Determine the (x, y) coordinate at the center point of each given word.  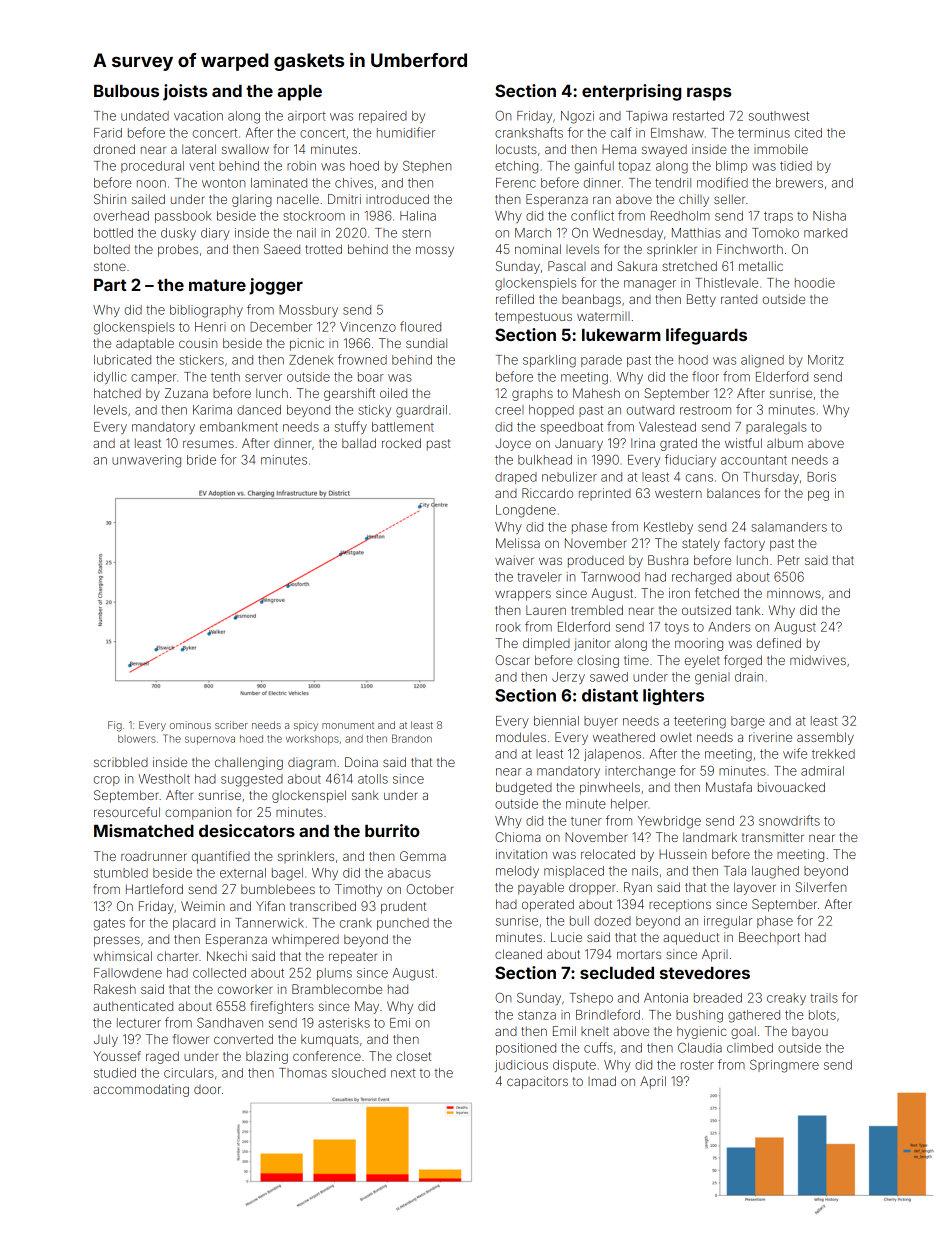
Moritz (826, 360)
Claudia (700, 1048)
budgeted (524, 788)
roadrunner (154, 856)
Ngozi (577, 117)
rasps (709, 94)
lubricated (122, 360)
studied (115, 1073)
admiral (822, 771)
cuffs (598, 1047)
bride (201, 460)
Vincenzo (368, 327)
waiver (514, 560)
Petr (789, 560)
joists (185, 92)
